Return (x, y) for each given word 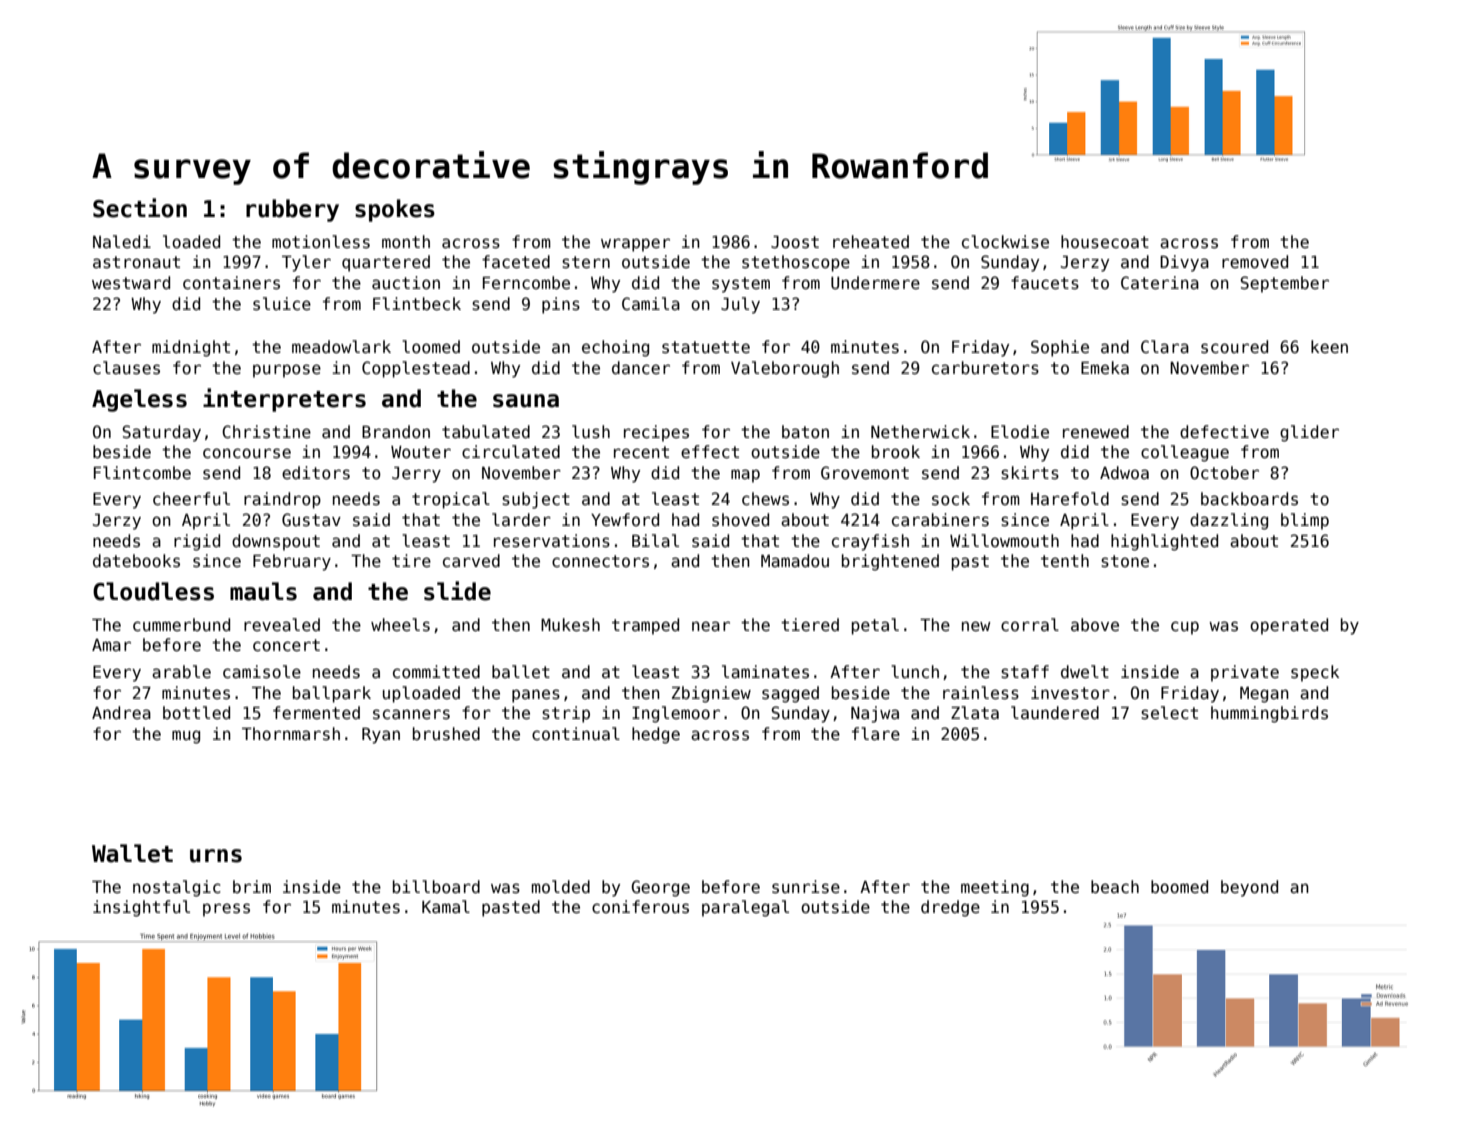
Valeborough (785, 369)
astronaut (136, 262)
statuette (706, 347)
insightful (141, 908)
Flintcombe (142, 473)
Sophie (1060, 348)
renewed (1096, 432)
